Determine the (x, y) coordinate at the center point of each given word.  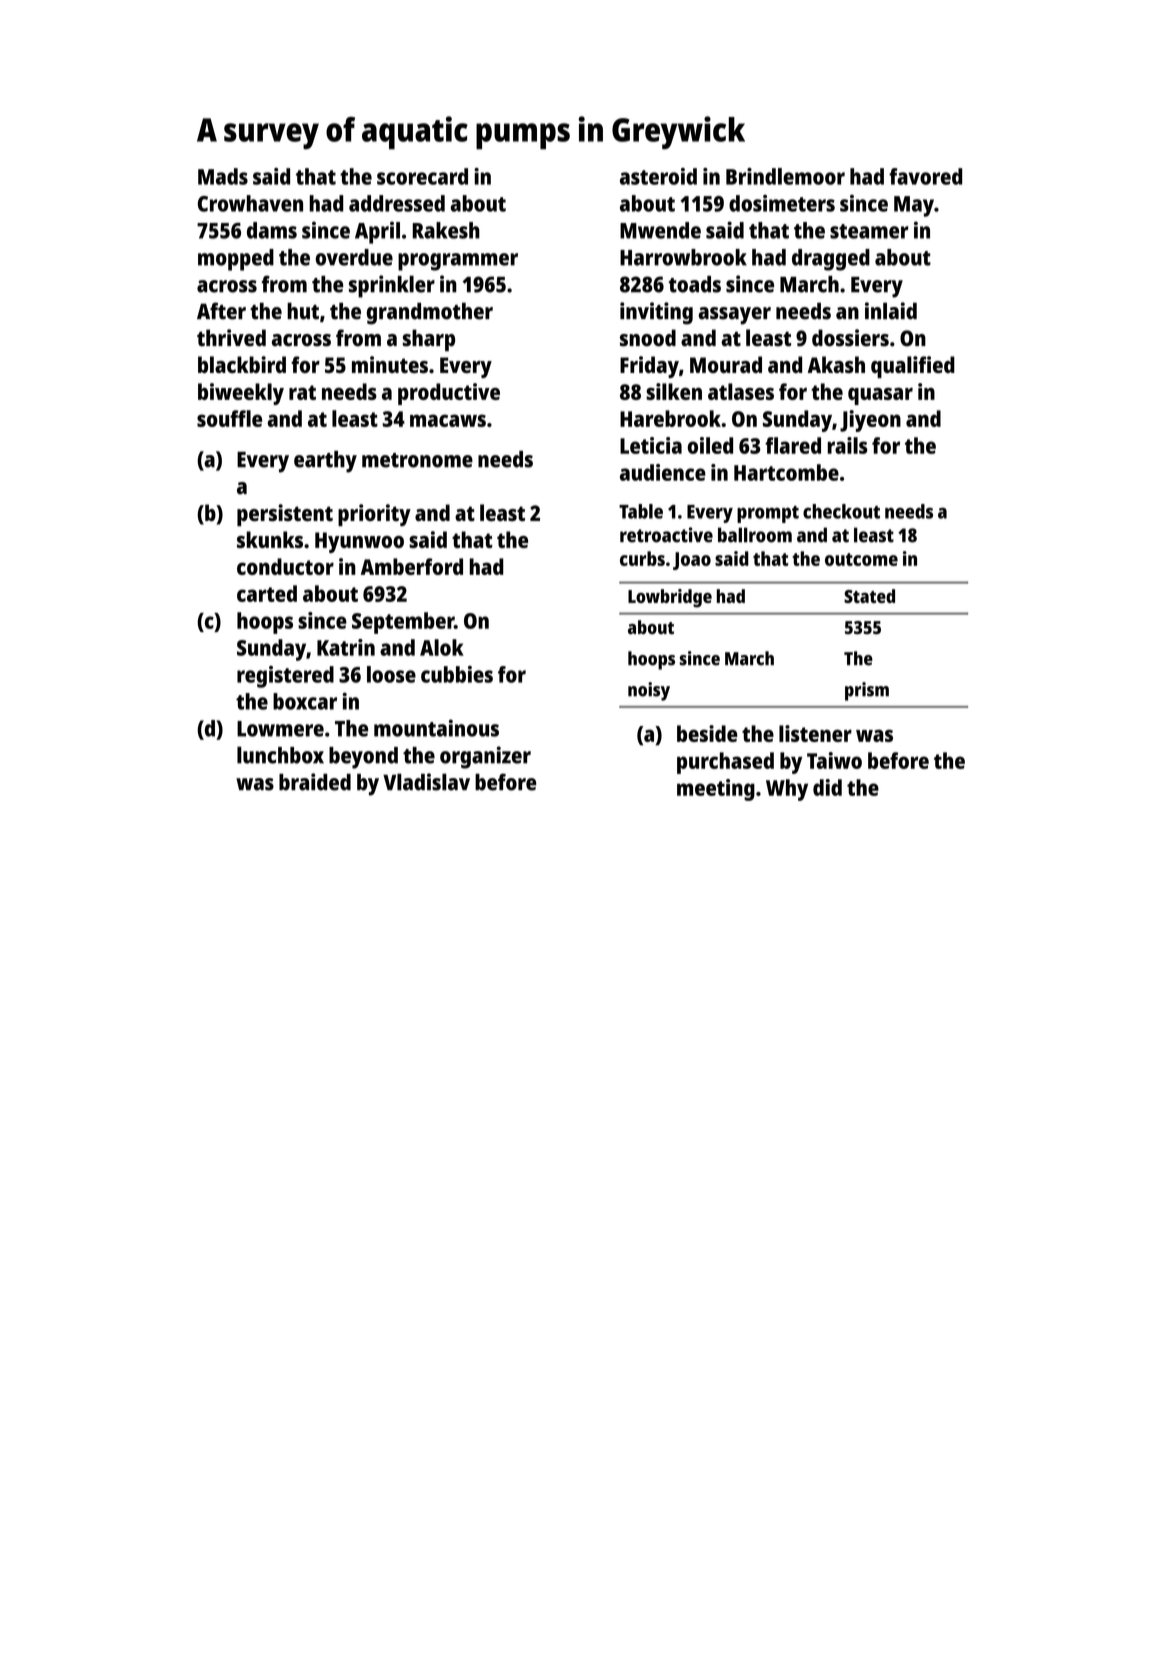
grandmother (430, 313)
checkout (841, 511)
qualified (913, 367)
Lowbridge (670, 598)
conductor (285, 566)
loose (391, 674)
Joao (692, 561)
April (377, 232)
